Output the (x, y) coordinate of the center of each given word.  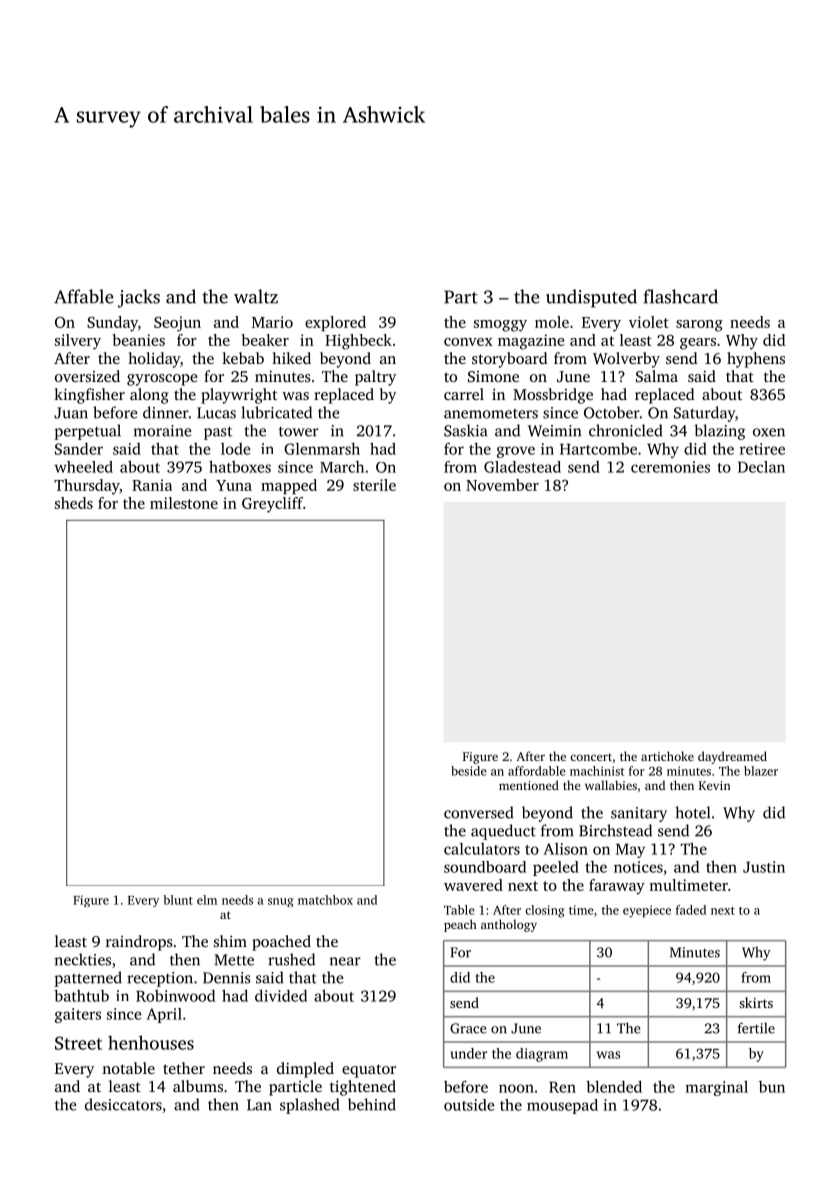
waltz (256, 296)
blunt (178, 900)
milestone (184, 503)
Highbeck (358, 342)
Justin (764, 867)
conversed (478, 812)
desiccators (123, 1104)
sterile (374, 485)
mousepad (562, 1106)
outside (469, 1105)
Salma (657, 376)
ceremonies (670, 467)
